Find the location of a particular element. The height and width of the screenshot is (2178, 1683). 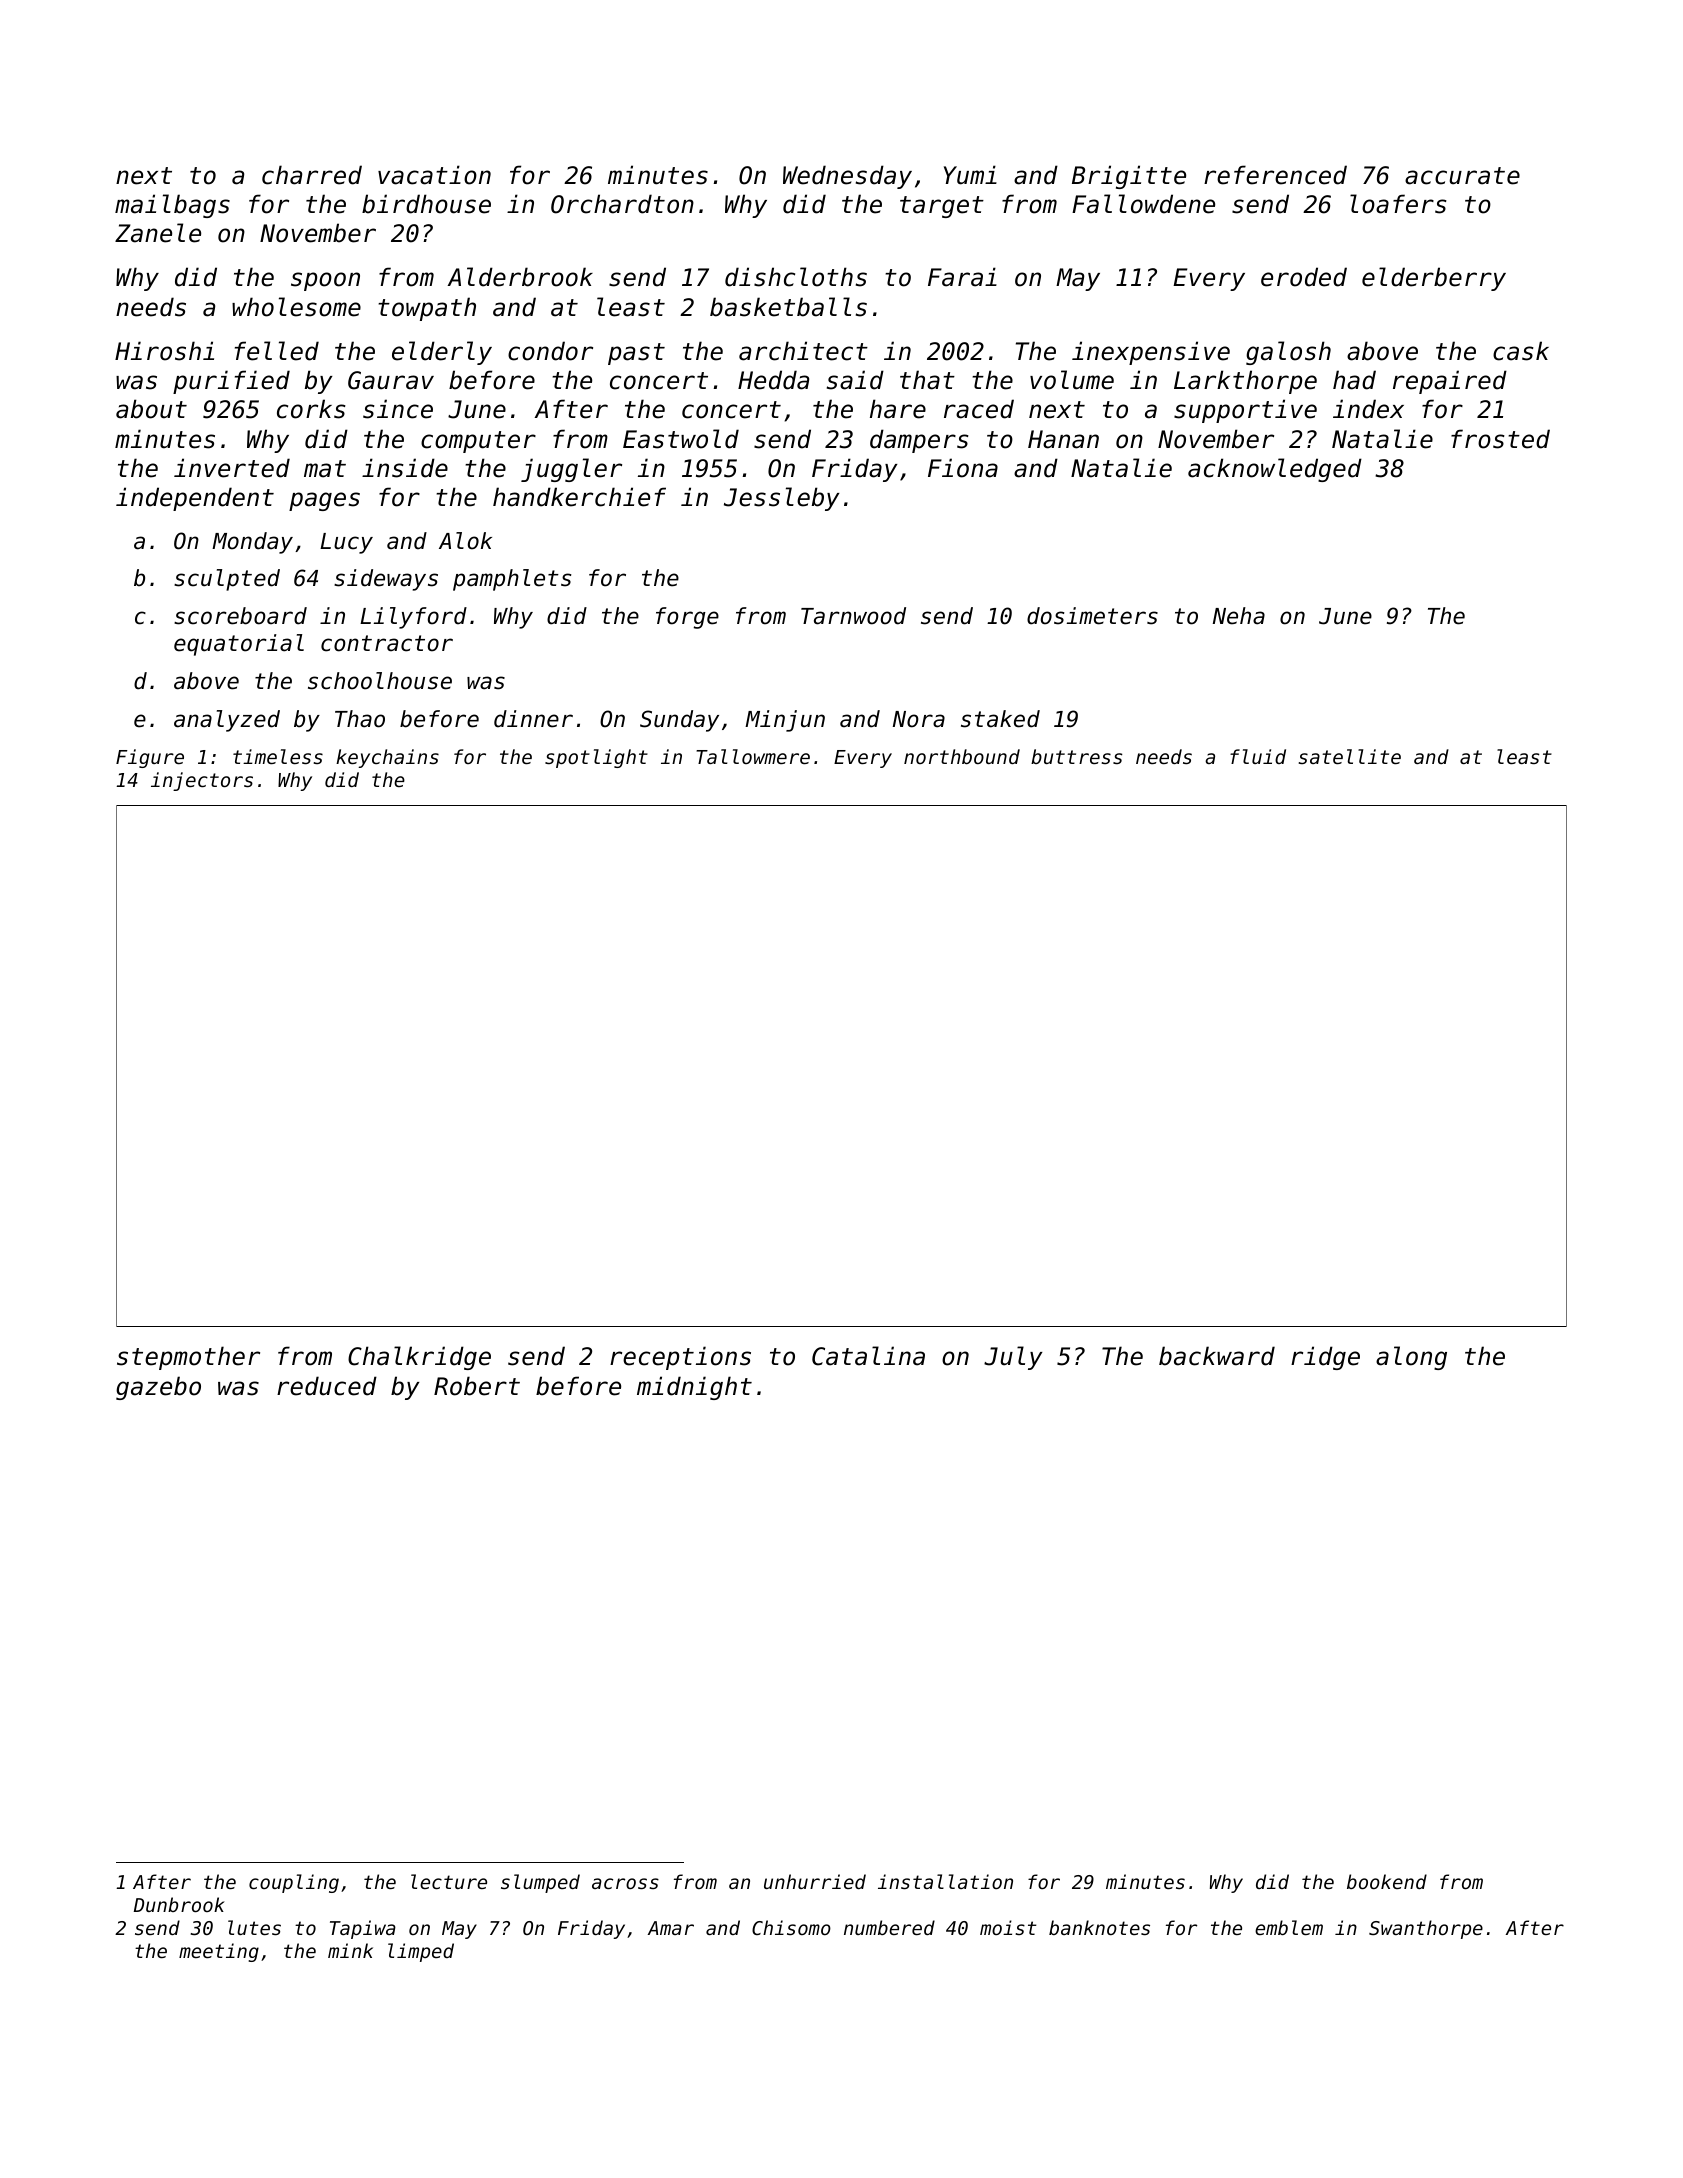

accurate is located at coordinates (1462, 176).
